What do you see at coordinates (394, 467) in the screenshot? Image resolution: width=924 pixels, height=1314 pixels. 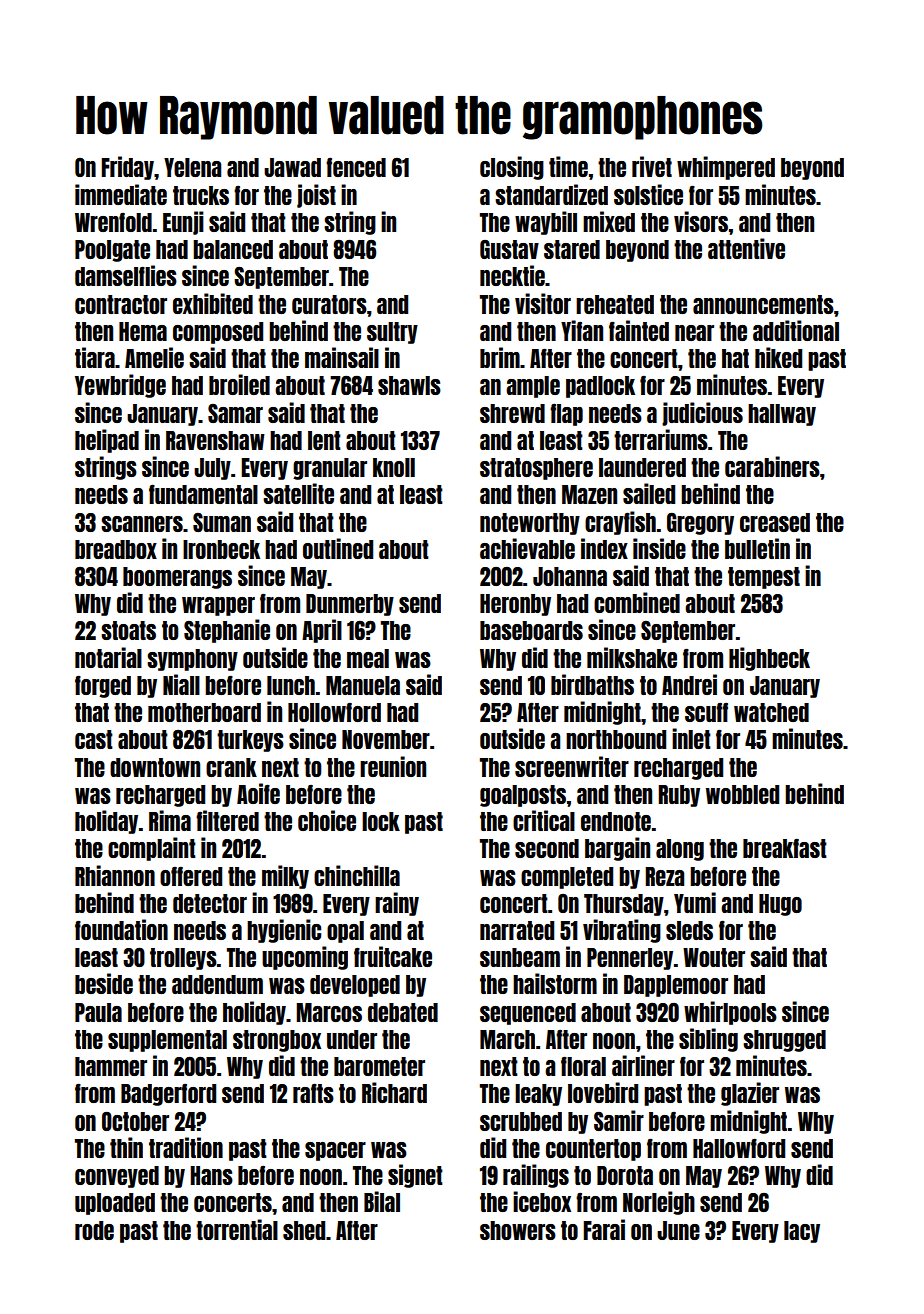 I see `knoll` at bounding box center [394, 467].
